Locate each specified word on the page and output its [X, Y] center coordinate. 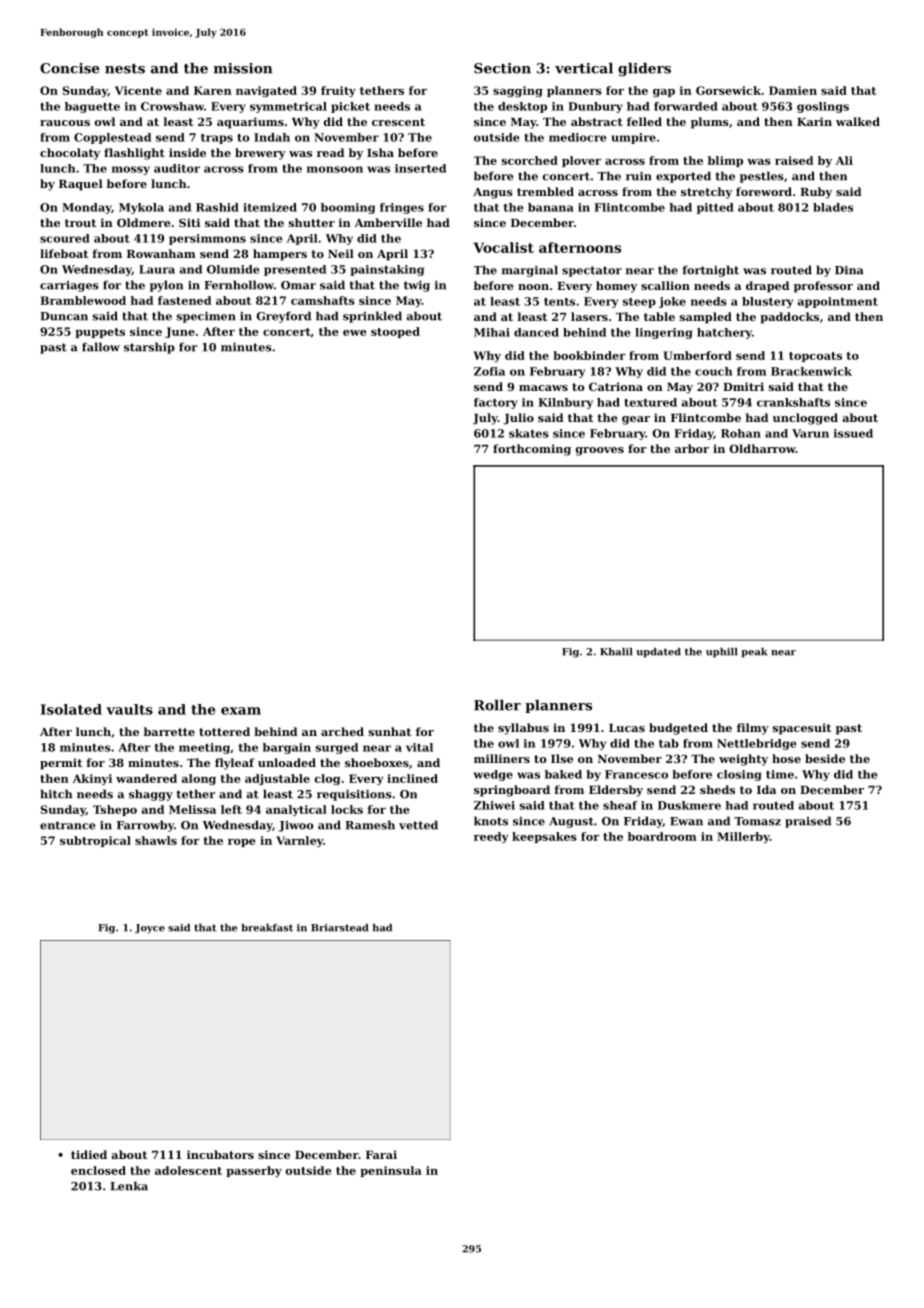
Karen [213, 90]
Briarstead [339, 928]
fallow [101, 347]
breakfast [267, 928]
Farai [381, 1154]
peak [754, 653]
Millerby [743, 837]
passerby [254, 1171]
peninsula [391, 1171]
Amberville [388, 222]
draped [767, 287]
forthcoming [532, 450]
